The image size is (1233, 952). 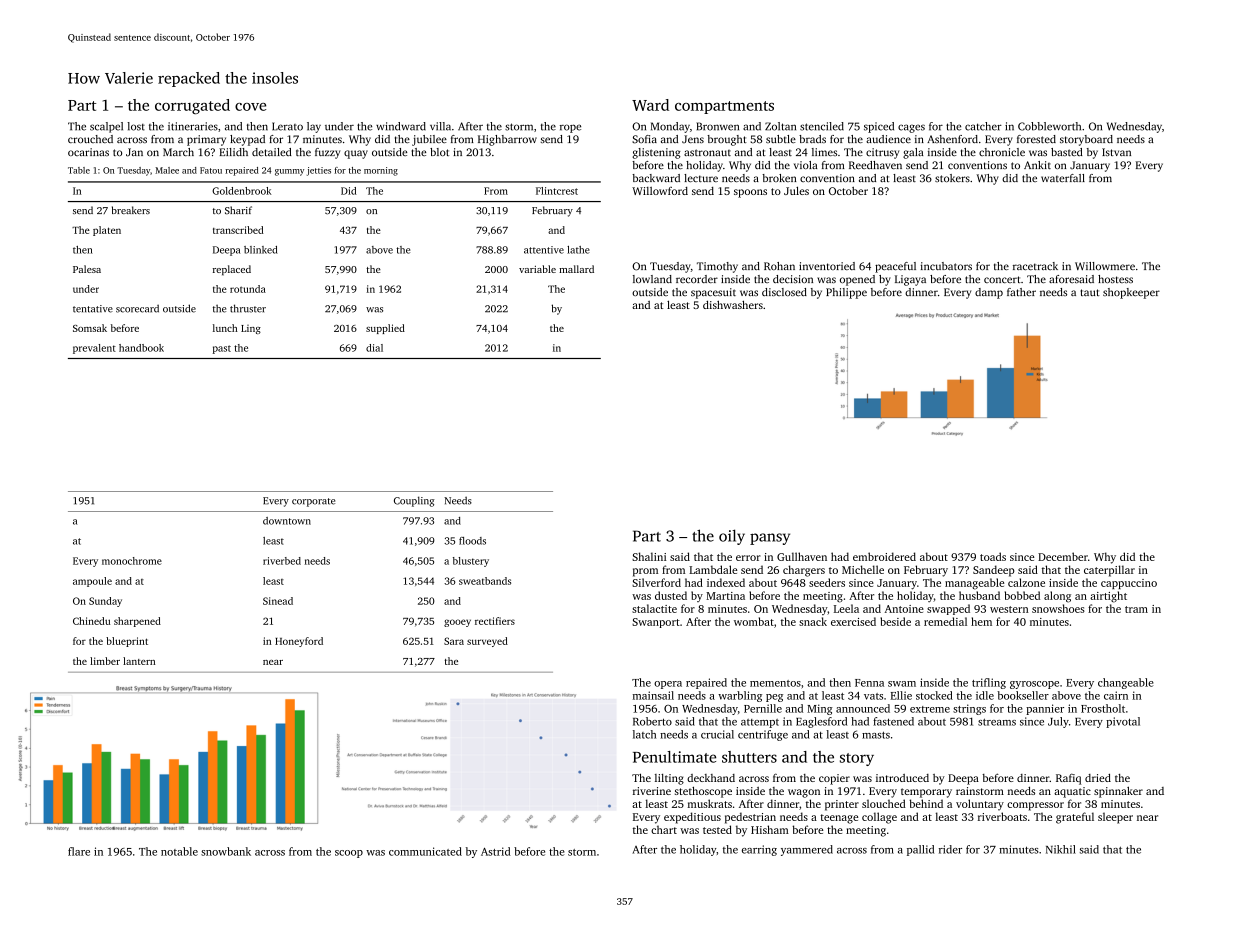 What do you see at coordinates (94, 349) in the screenshot?
I see `prevalent` at bounding box center [94, 349].
